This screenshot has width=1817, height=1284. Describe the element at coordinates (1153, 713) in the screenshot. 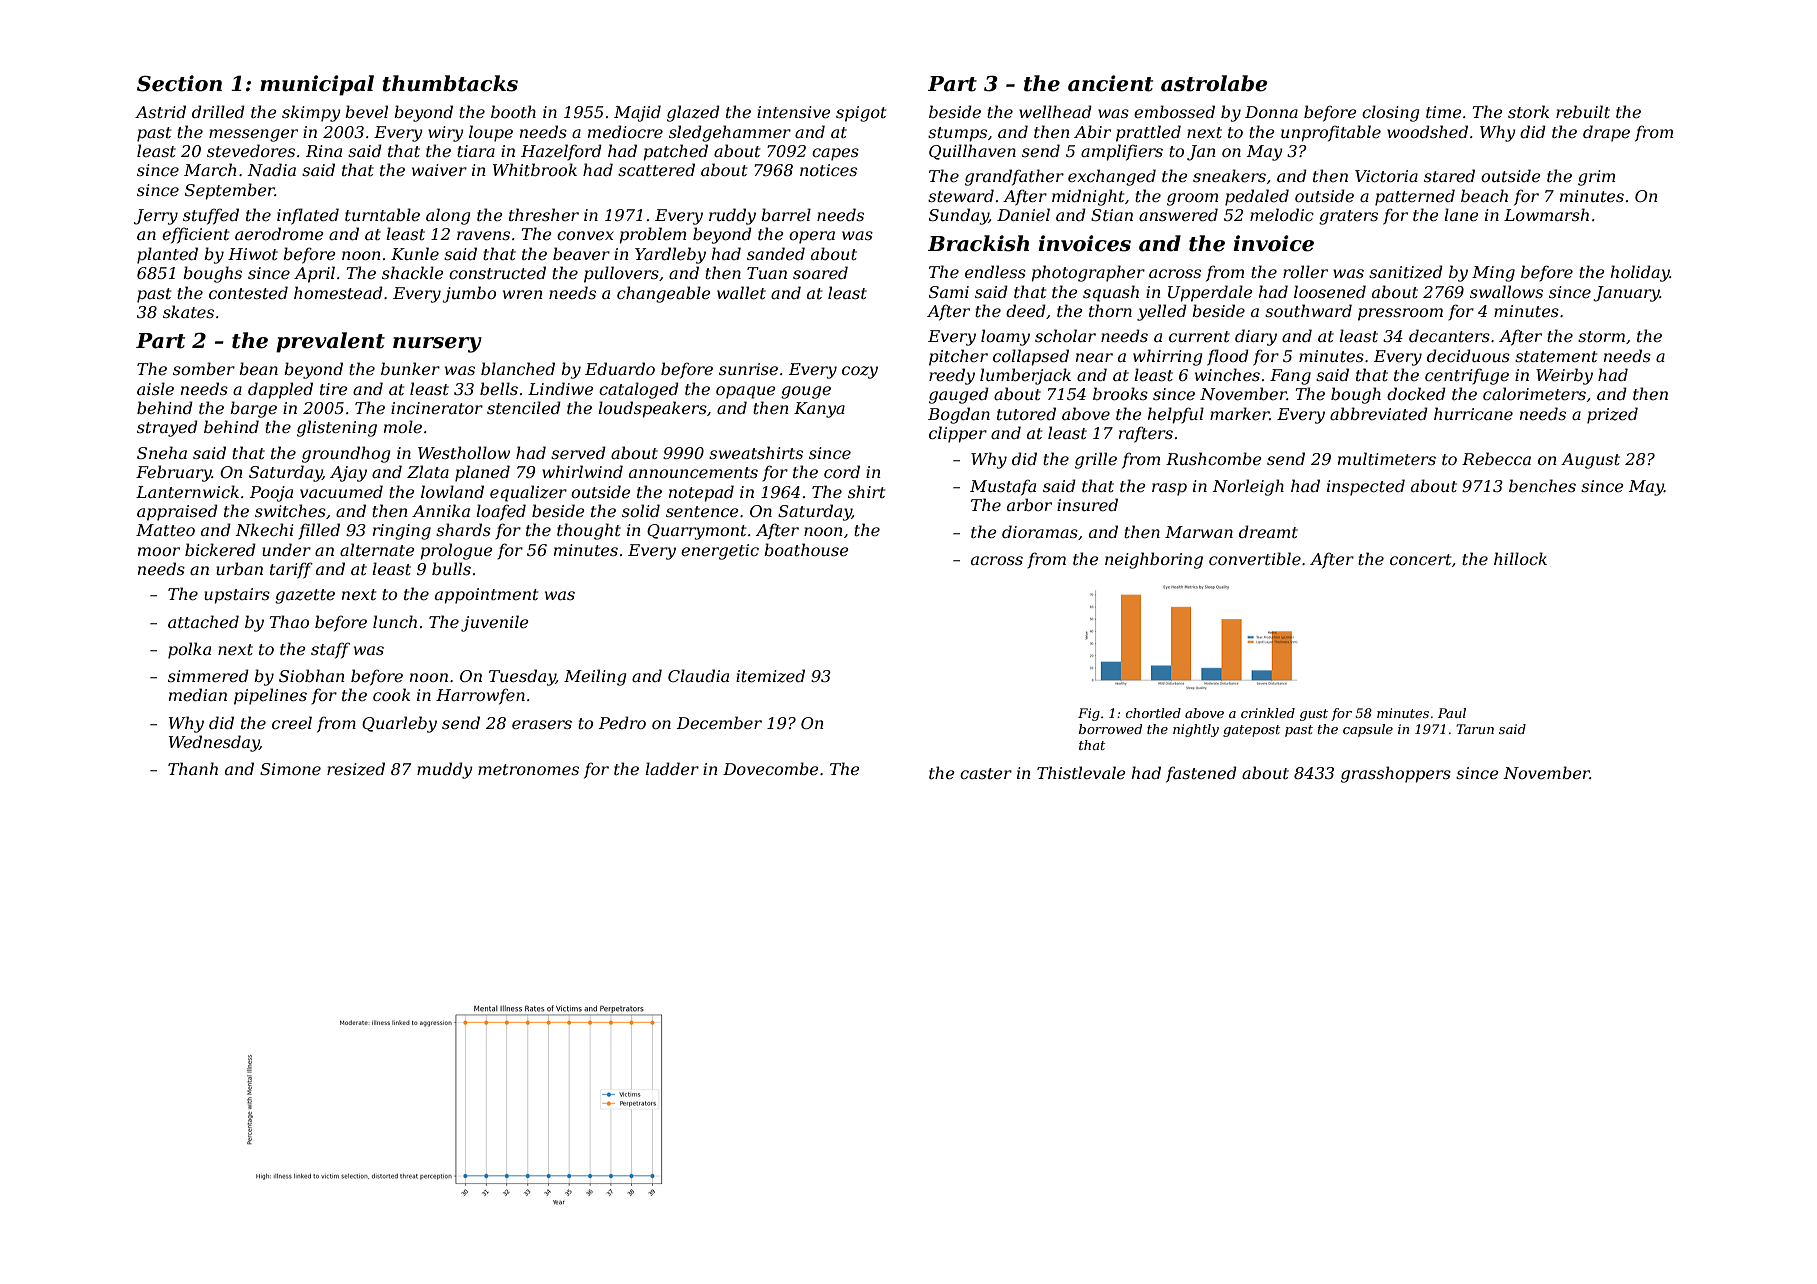

I see `chortled` at that location.
